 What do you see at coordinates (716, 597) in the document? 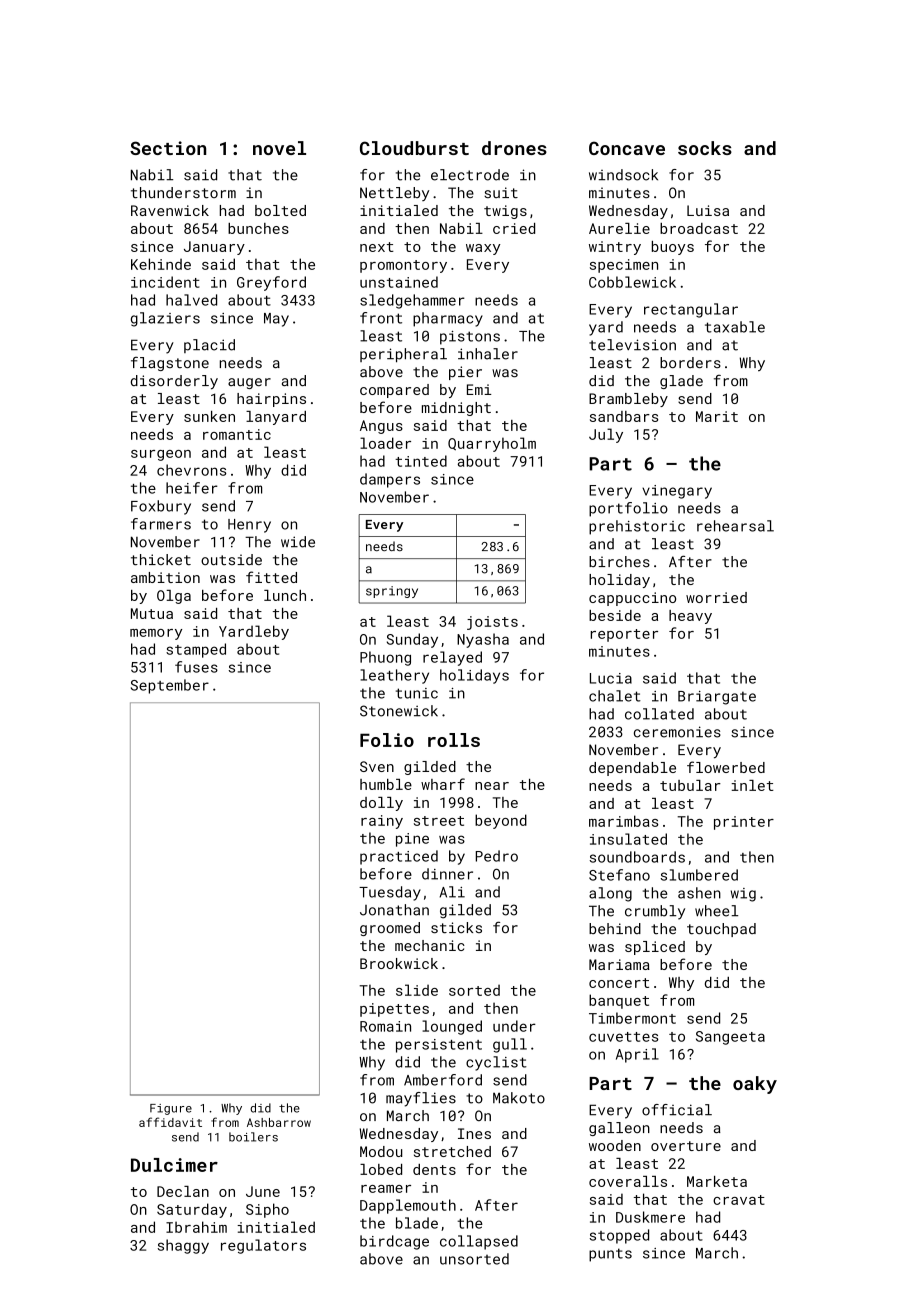
I see `worried` at bounding box center [716, 597].
